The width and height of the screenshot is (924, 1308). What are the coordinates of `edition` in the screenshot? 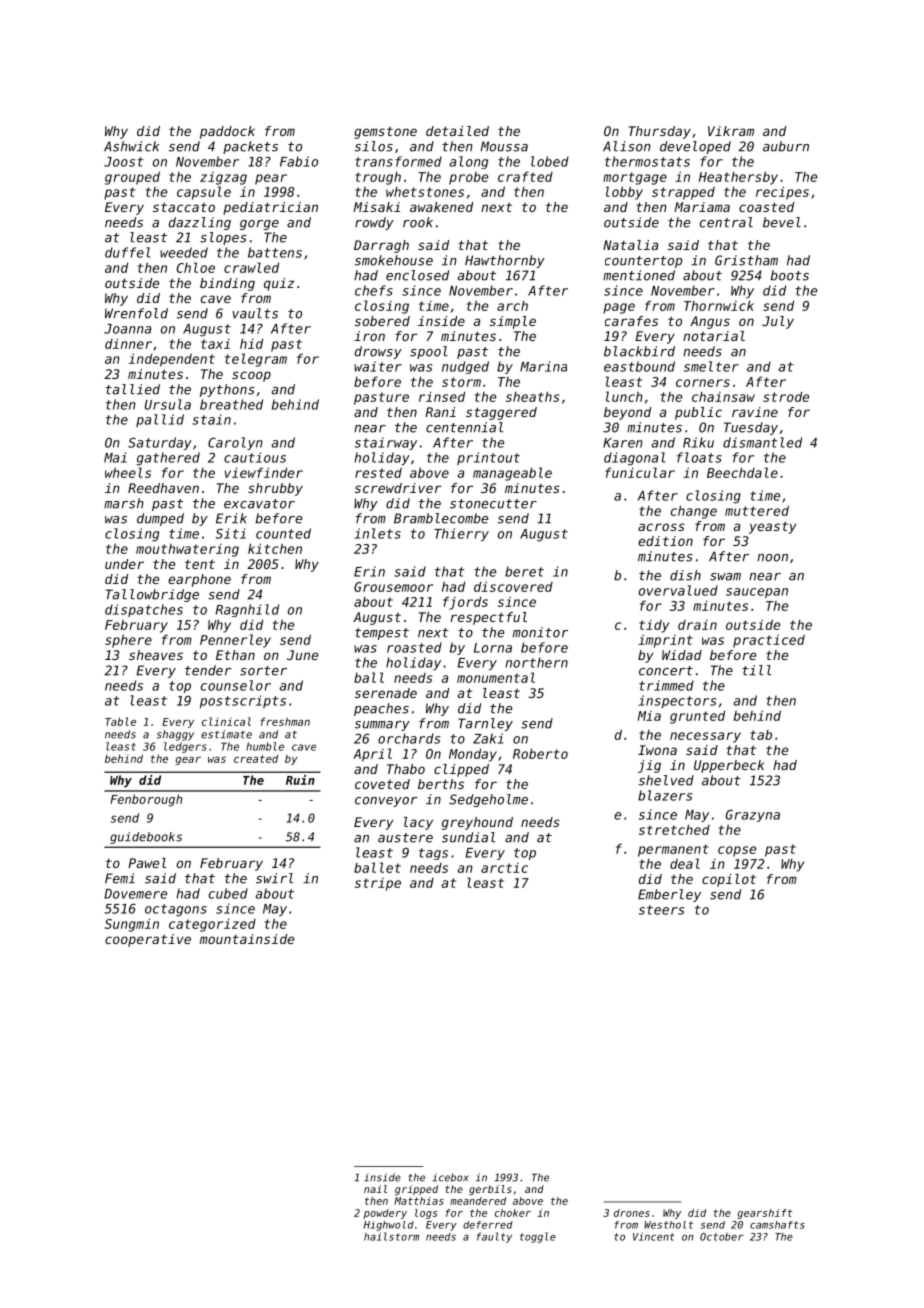 It's located at (665, 541).
